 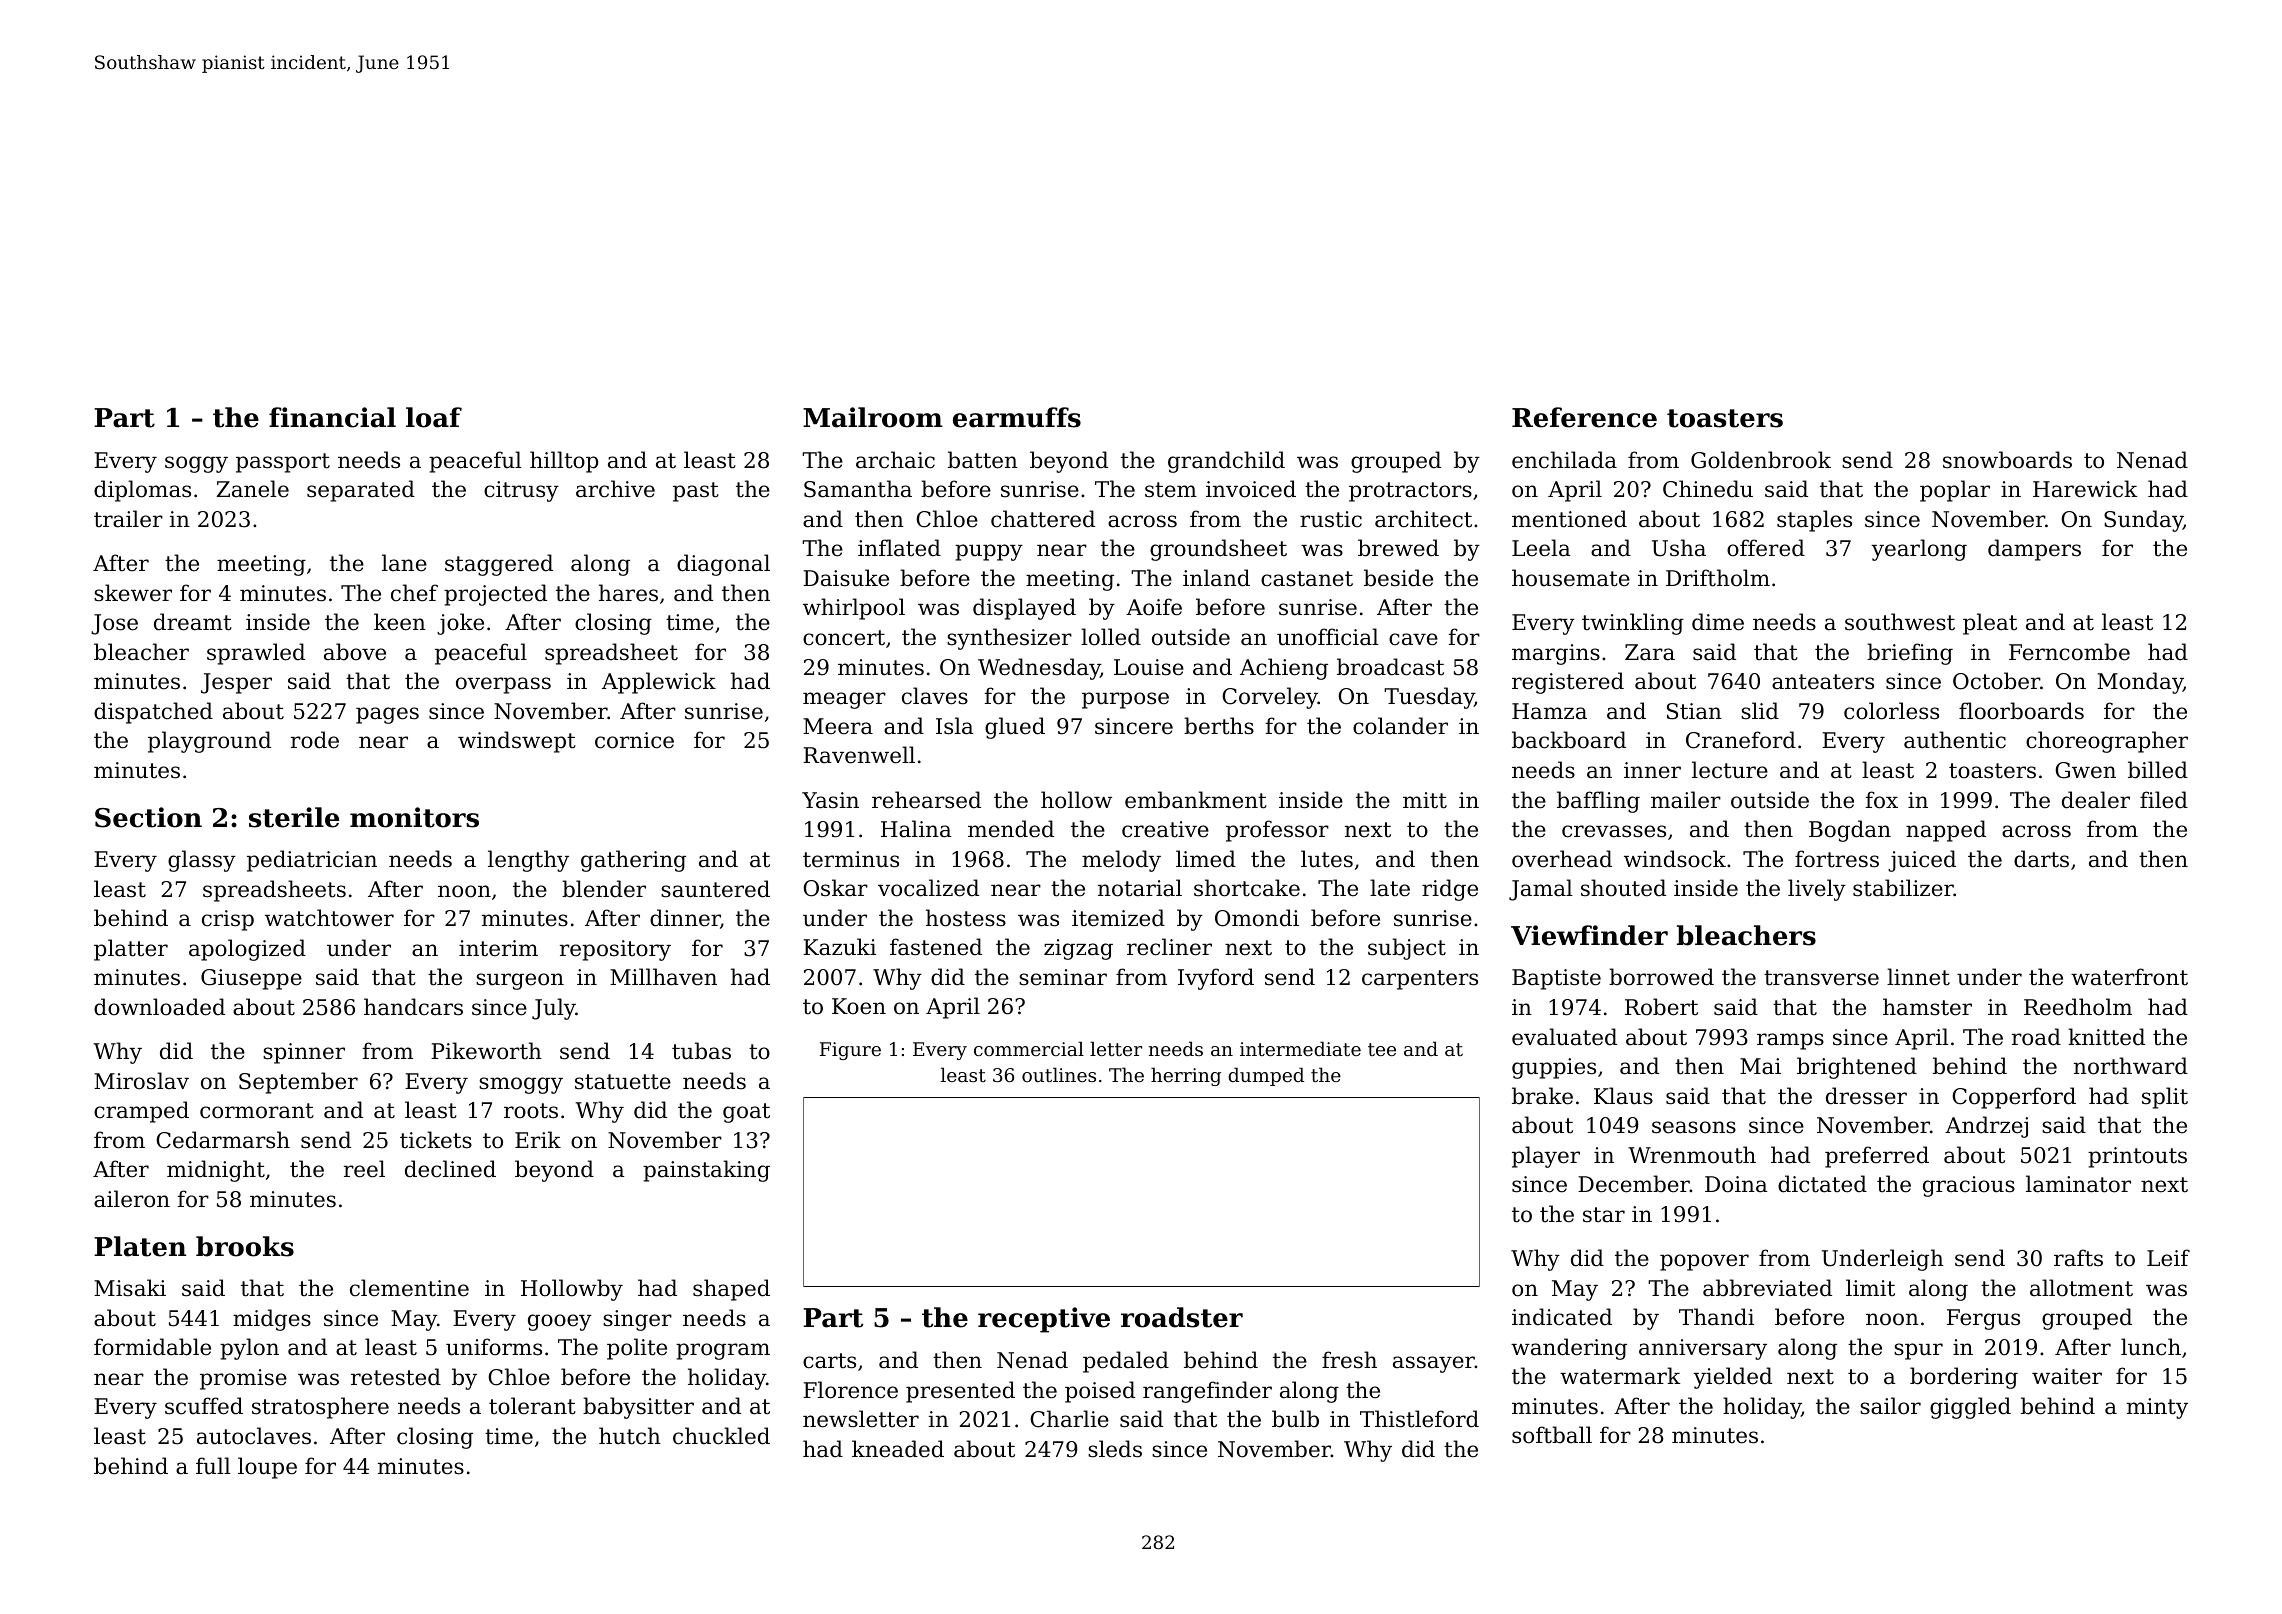 What do you see at coordinates (1140, 888) in the page?
I see `notarial` at bounding box center [1140, 888].
